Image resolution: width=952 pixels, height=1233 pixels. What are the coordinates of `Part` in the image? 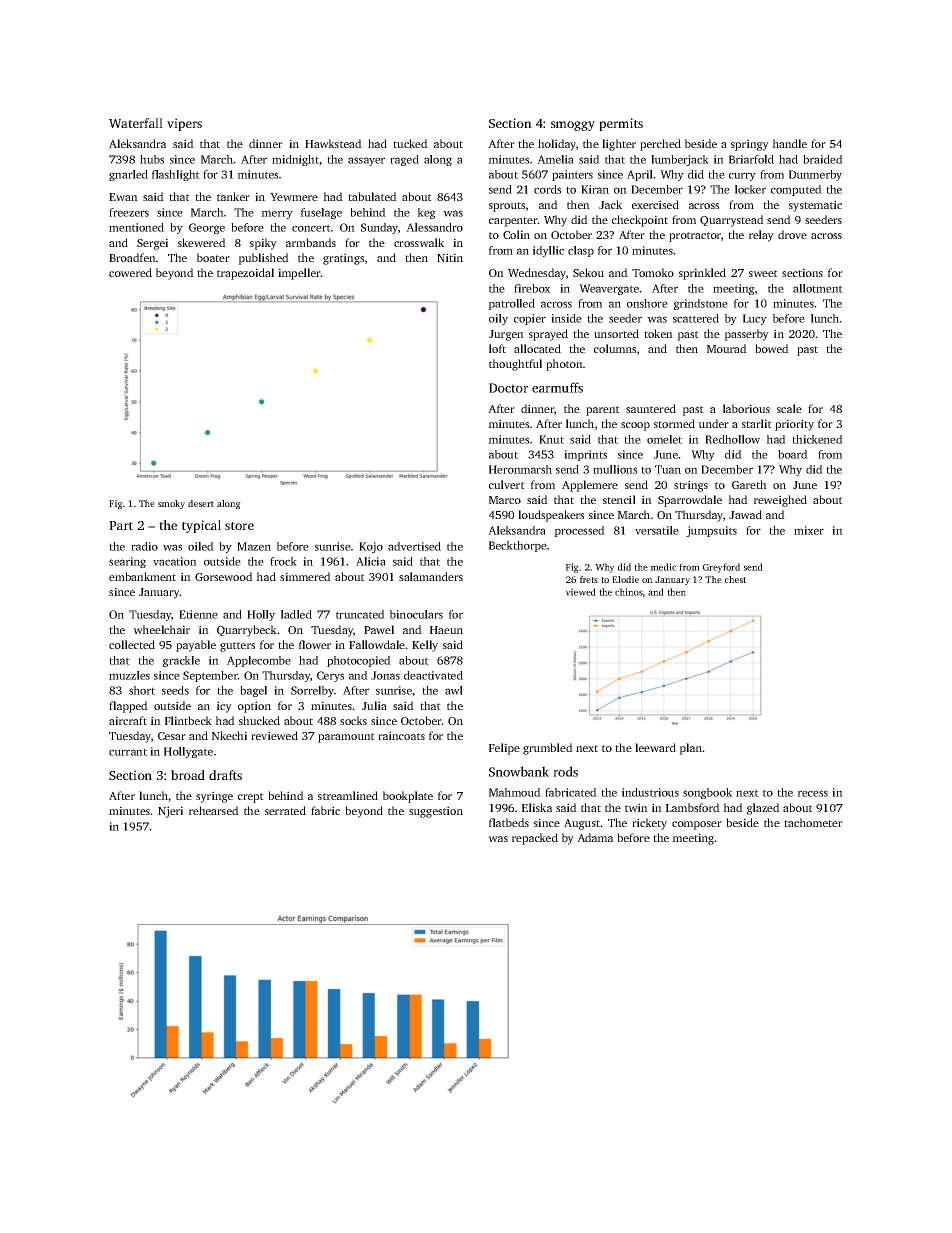 It's located at (121, 525).
